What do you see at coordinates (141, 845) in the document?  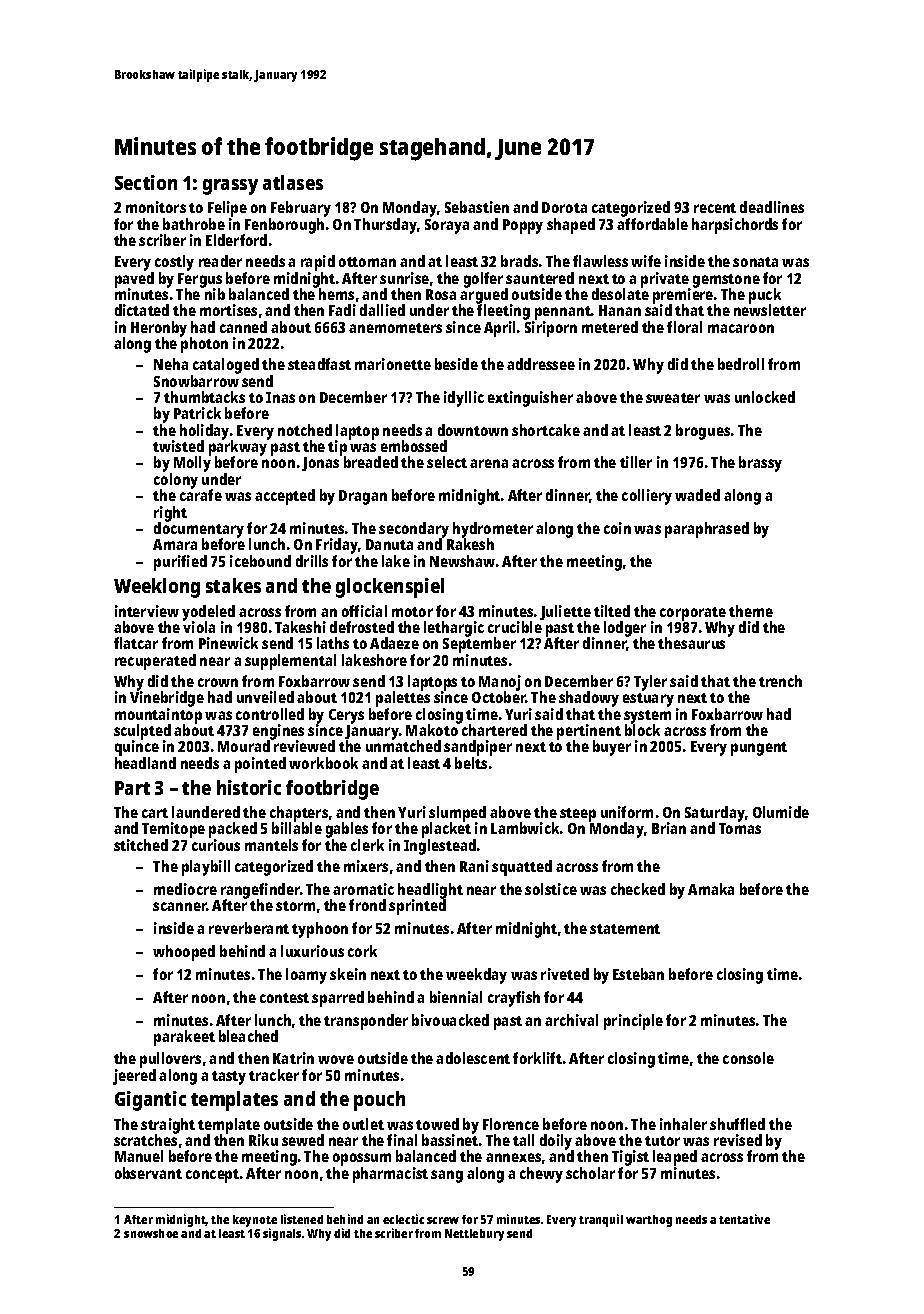 I see `stitched` at bounding box center [141, 845].
